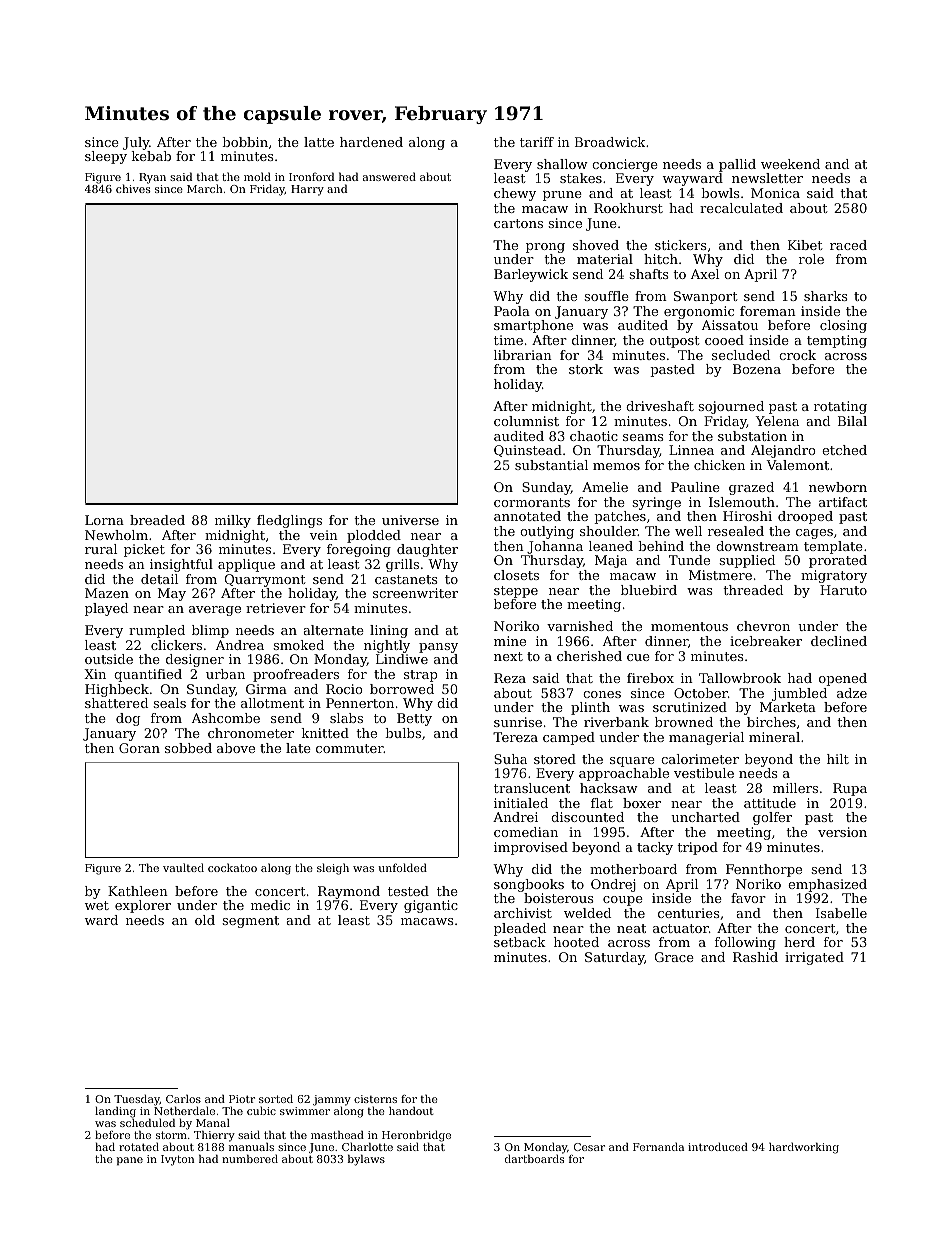 Image resolution: width=952 pixels, height=1233 pixels. What do you see at coordinates (157, 520) in the screenshot?
I see `breaded` at bounding box center [157, 520].
